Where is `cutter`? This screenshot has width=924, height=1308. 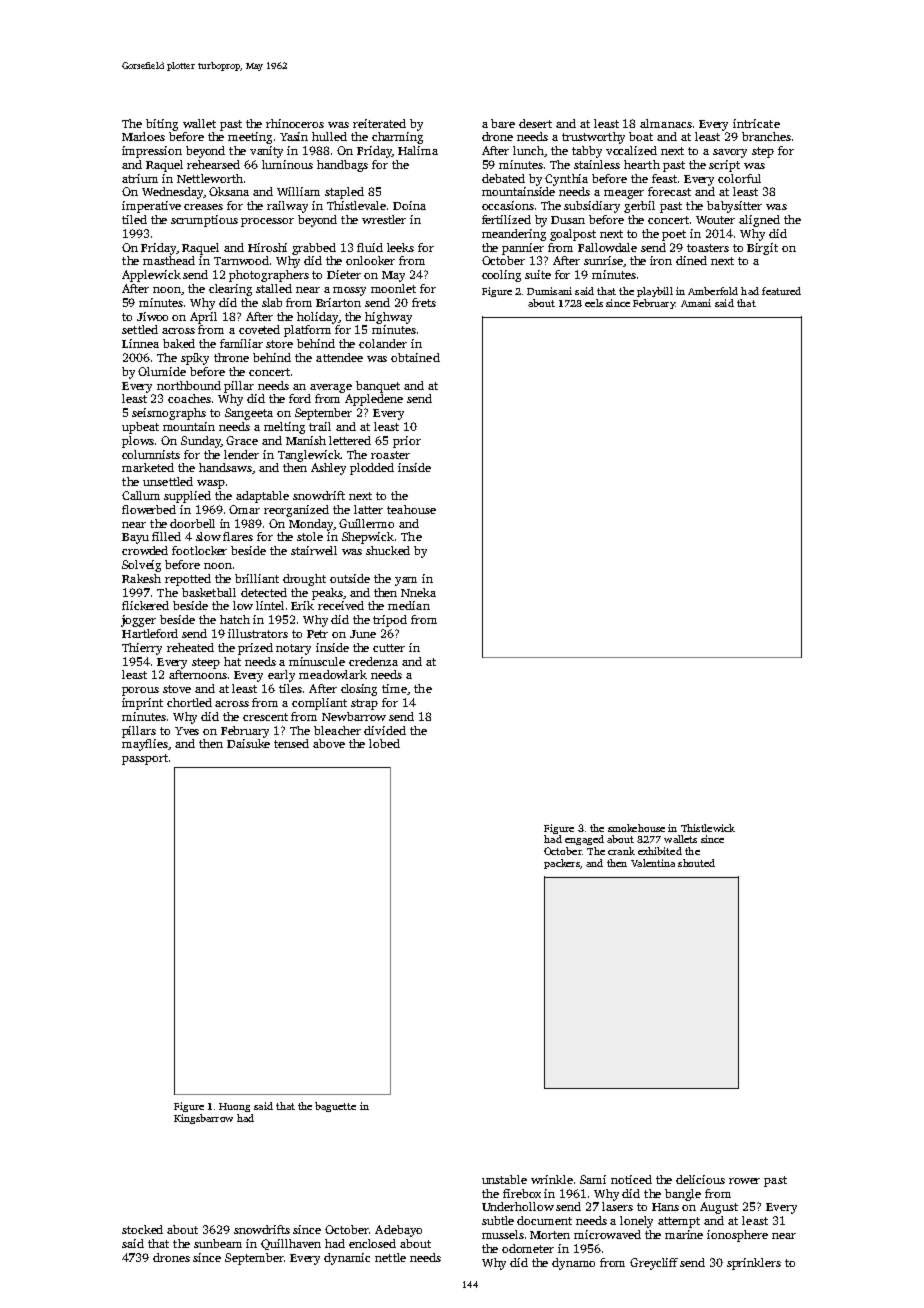 cutter is located at coordinates (389, 648).
